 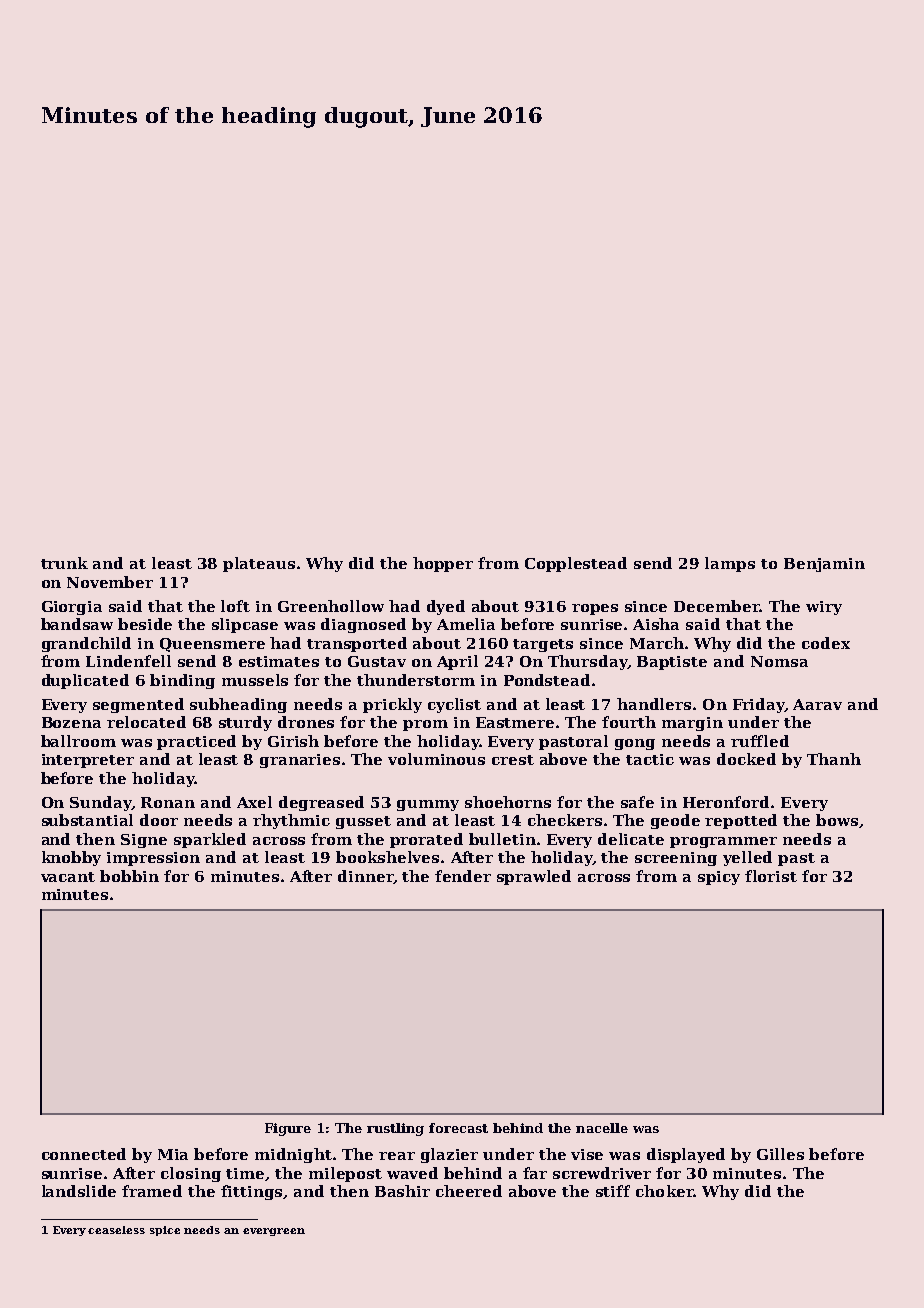 I want to click on rhythmic, so click(x=291, y=821).
